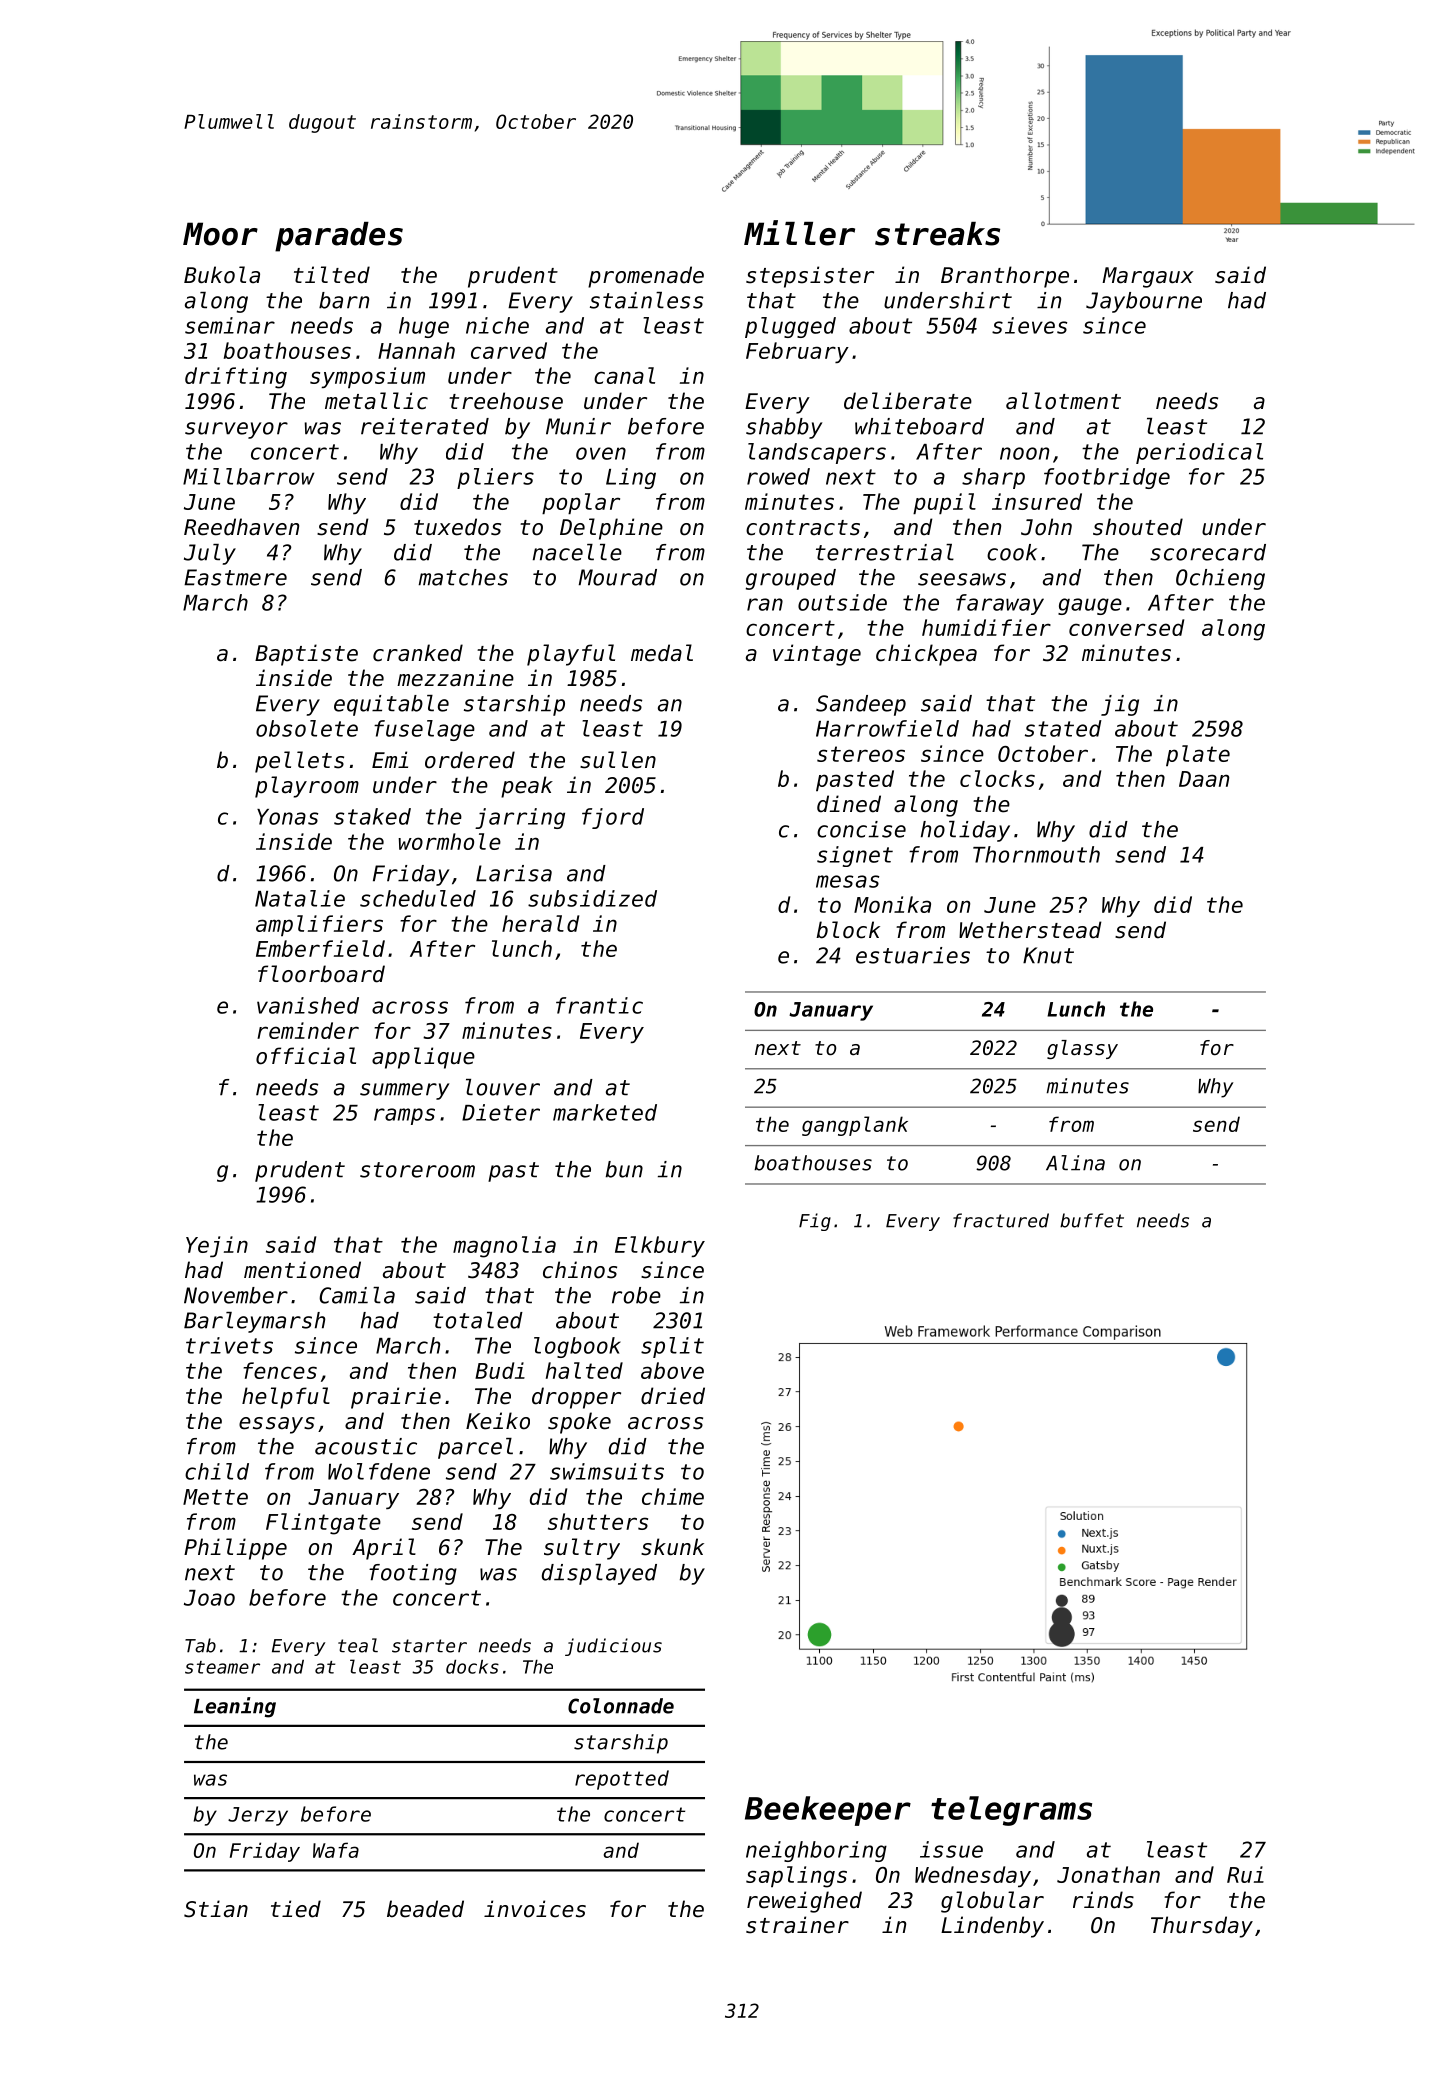  I want to click on Elkbury, so click(660, 1246).
